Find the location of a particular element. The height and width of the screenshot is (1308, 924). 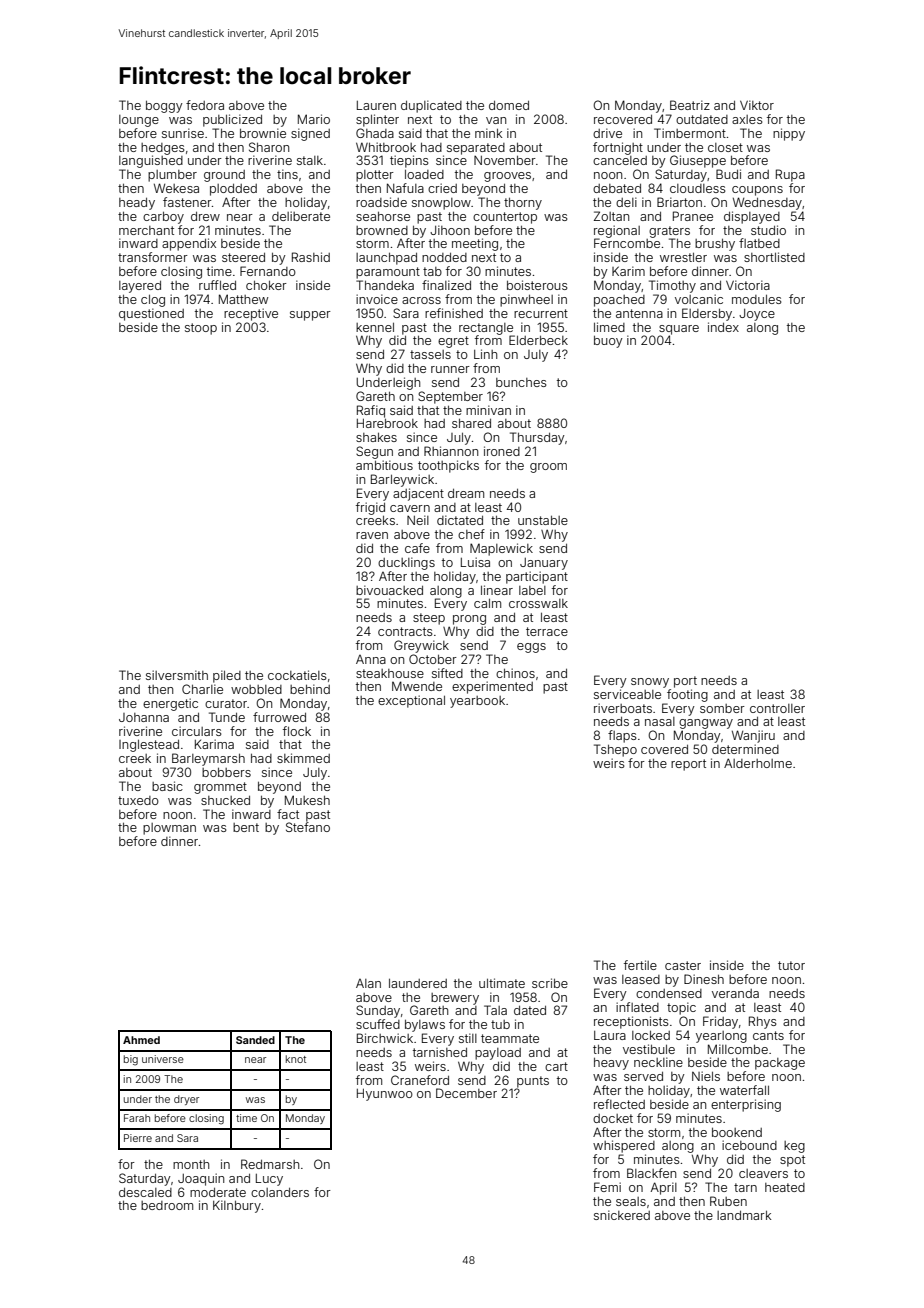

separated is located at coordinates (476, 149).
